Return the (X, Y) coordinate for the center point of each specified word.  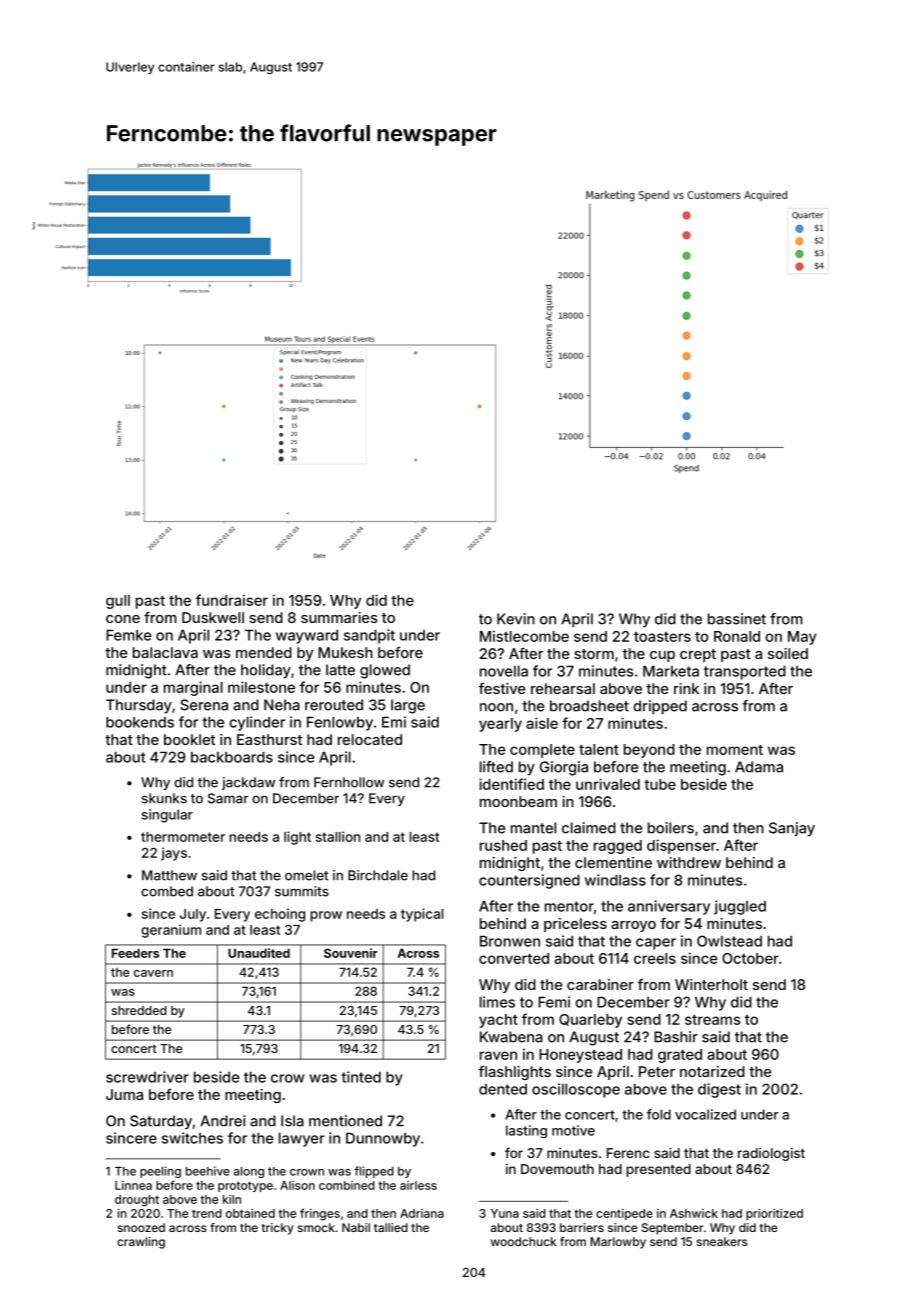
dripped (660, 707)
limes (497, 1002)
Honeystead (580, 1056)
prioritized (774, 1214)
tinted (361, 1077)
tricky (278, 1229)
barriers (582, 1227)
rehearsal (563, 688)
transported (745, 672)
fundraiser (232, 600)
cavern (153, 973)
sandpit (369, 636)
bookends (140, 722)
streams (713, 1020)
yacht (498, 1021)
